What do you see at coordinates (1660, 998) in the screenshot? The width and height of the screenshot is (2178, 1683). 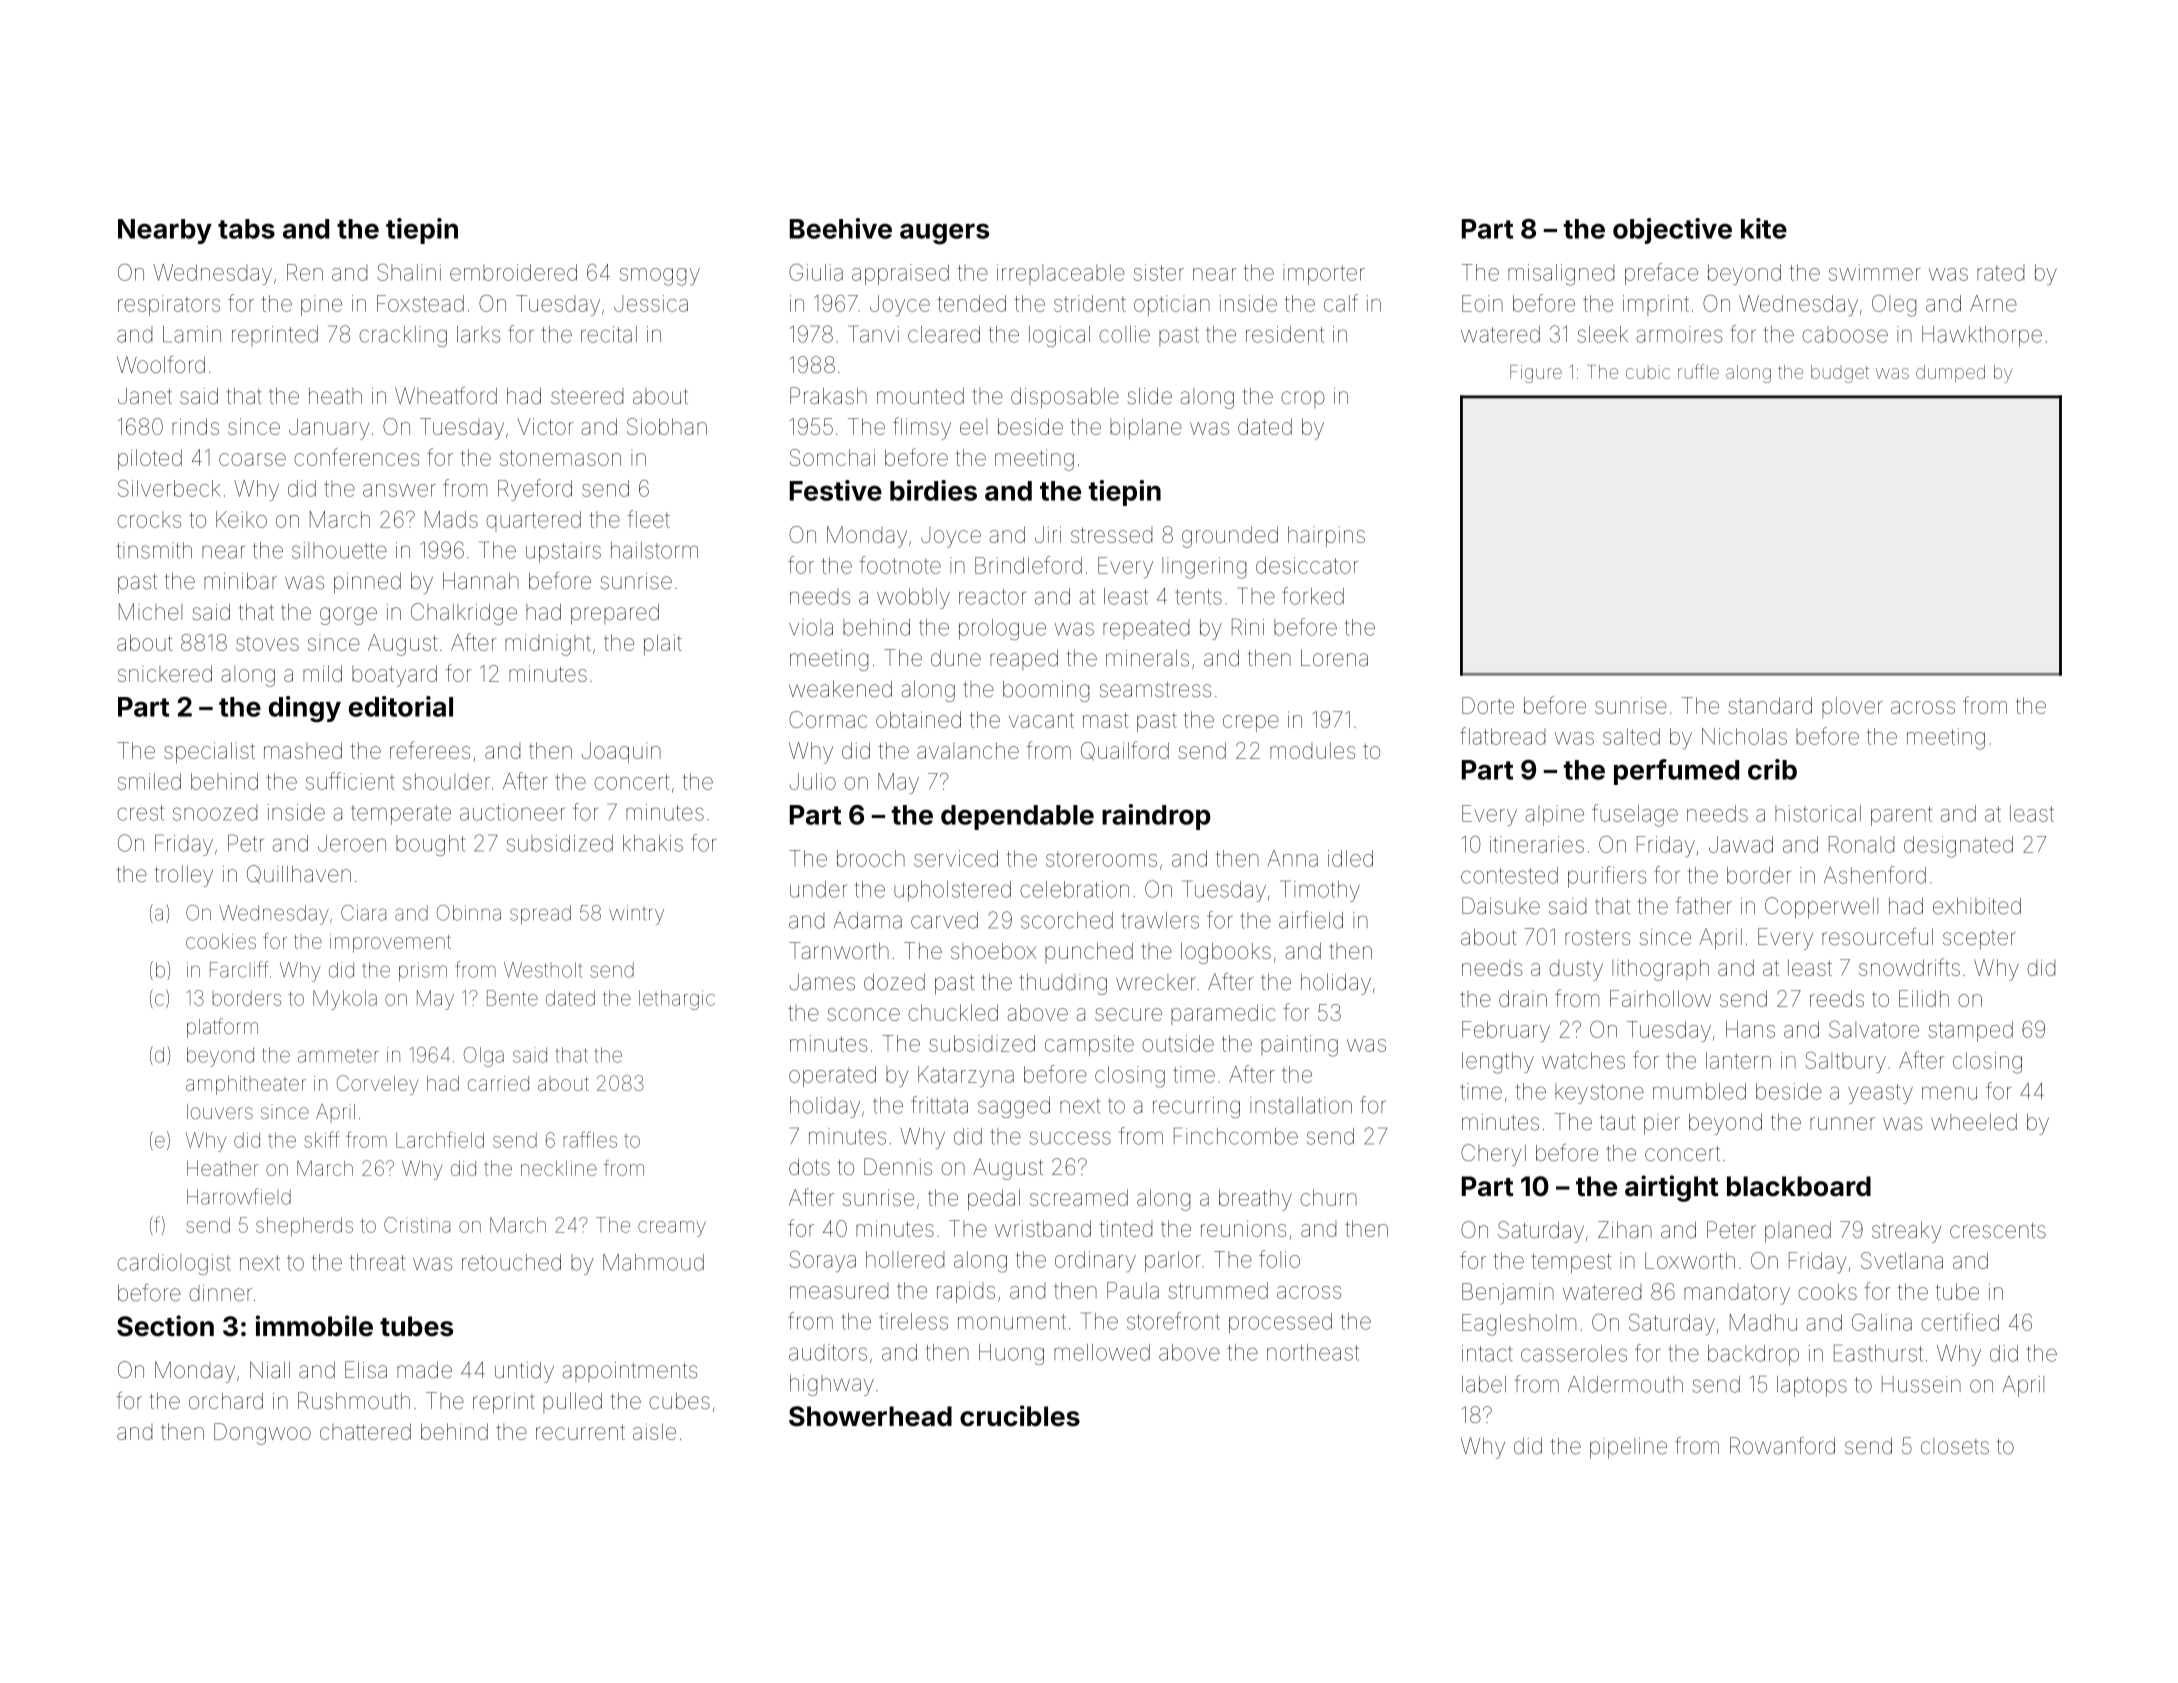 I see `Fairhollow` at bounding box center [1660, 998].
